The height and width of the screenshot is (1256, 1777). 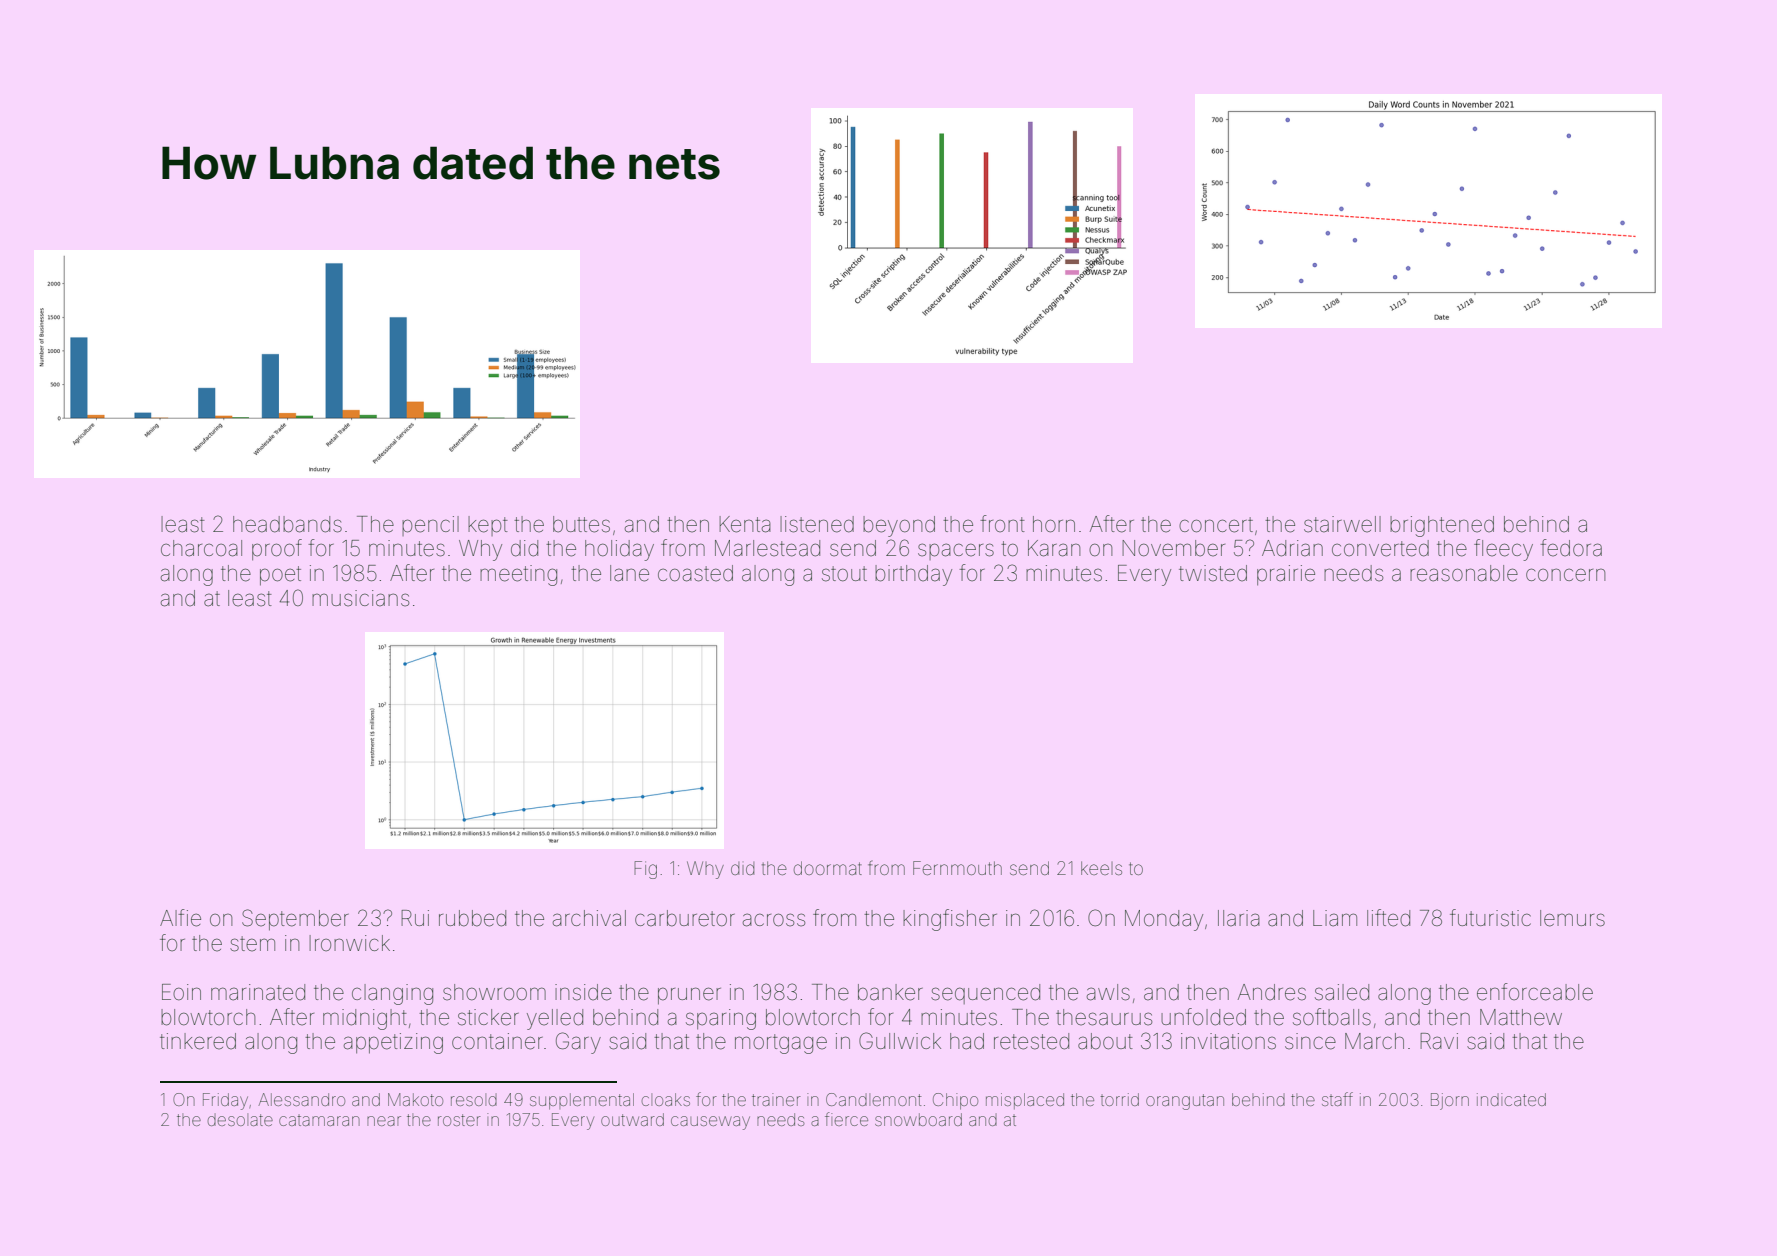 What do you see at coordinates (918, 1119) in the screenshot?
I see `snowboard` at bounding box center [918, 1119].
